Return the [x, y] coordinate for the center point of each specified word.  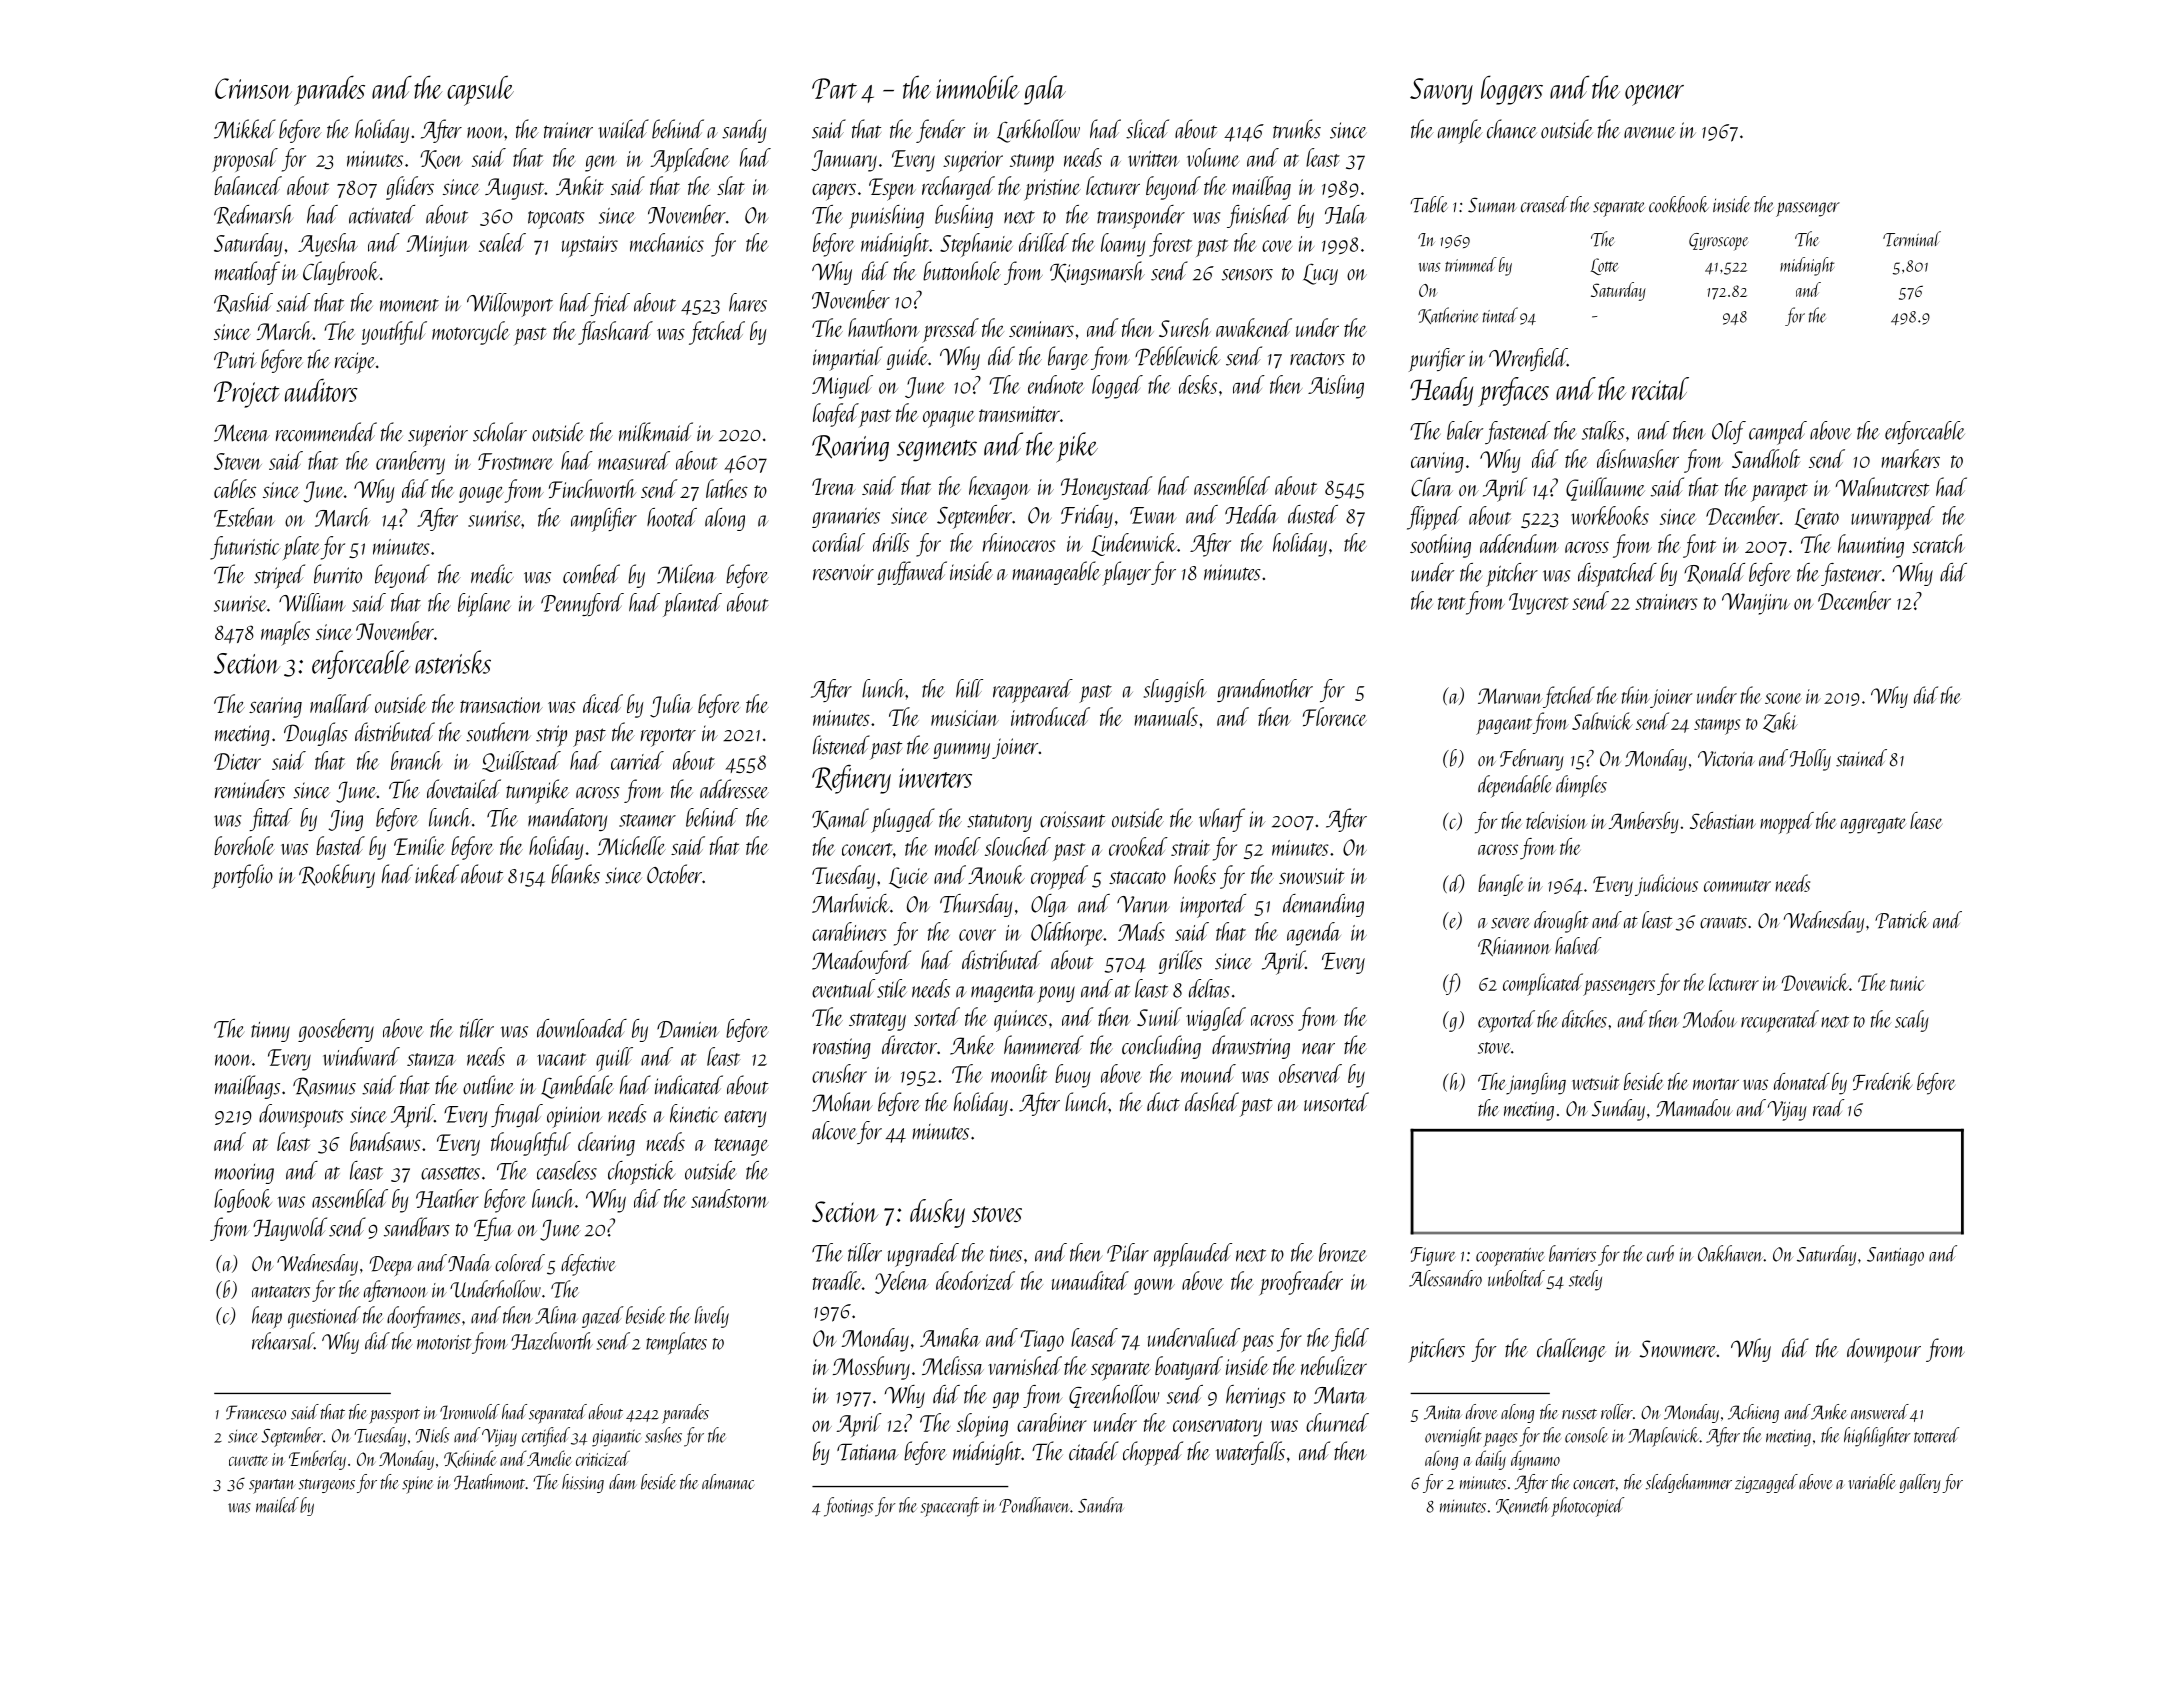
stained [1861, 758]
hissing [583, 1483]
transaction [501, 705]
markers [1910, 458]
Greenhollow [1114, 1396]
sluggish [1175, 690]
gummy [961, 751]
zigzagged [1766, 1483]
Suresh [1185, 327]
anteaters [281, 1292]
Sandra [1100, 1505]
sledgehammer [1689, 1483]
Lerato [1816, 518]
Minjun [437, 246]
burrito [338, 574]
